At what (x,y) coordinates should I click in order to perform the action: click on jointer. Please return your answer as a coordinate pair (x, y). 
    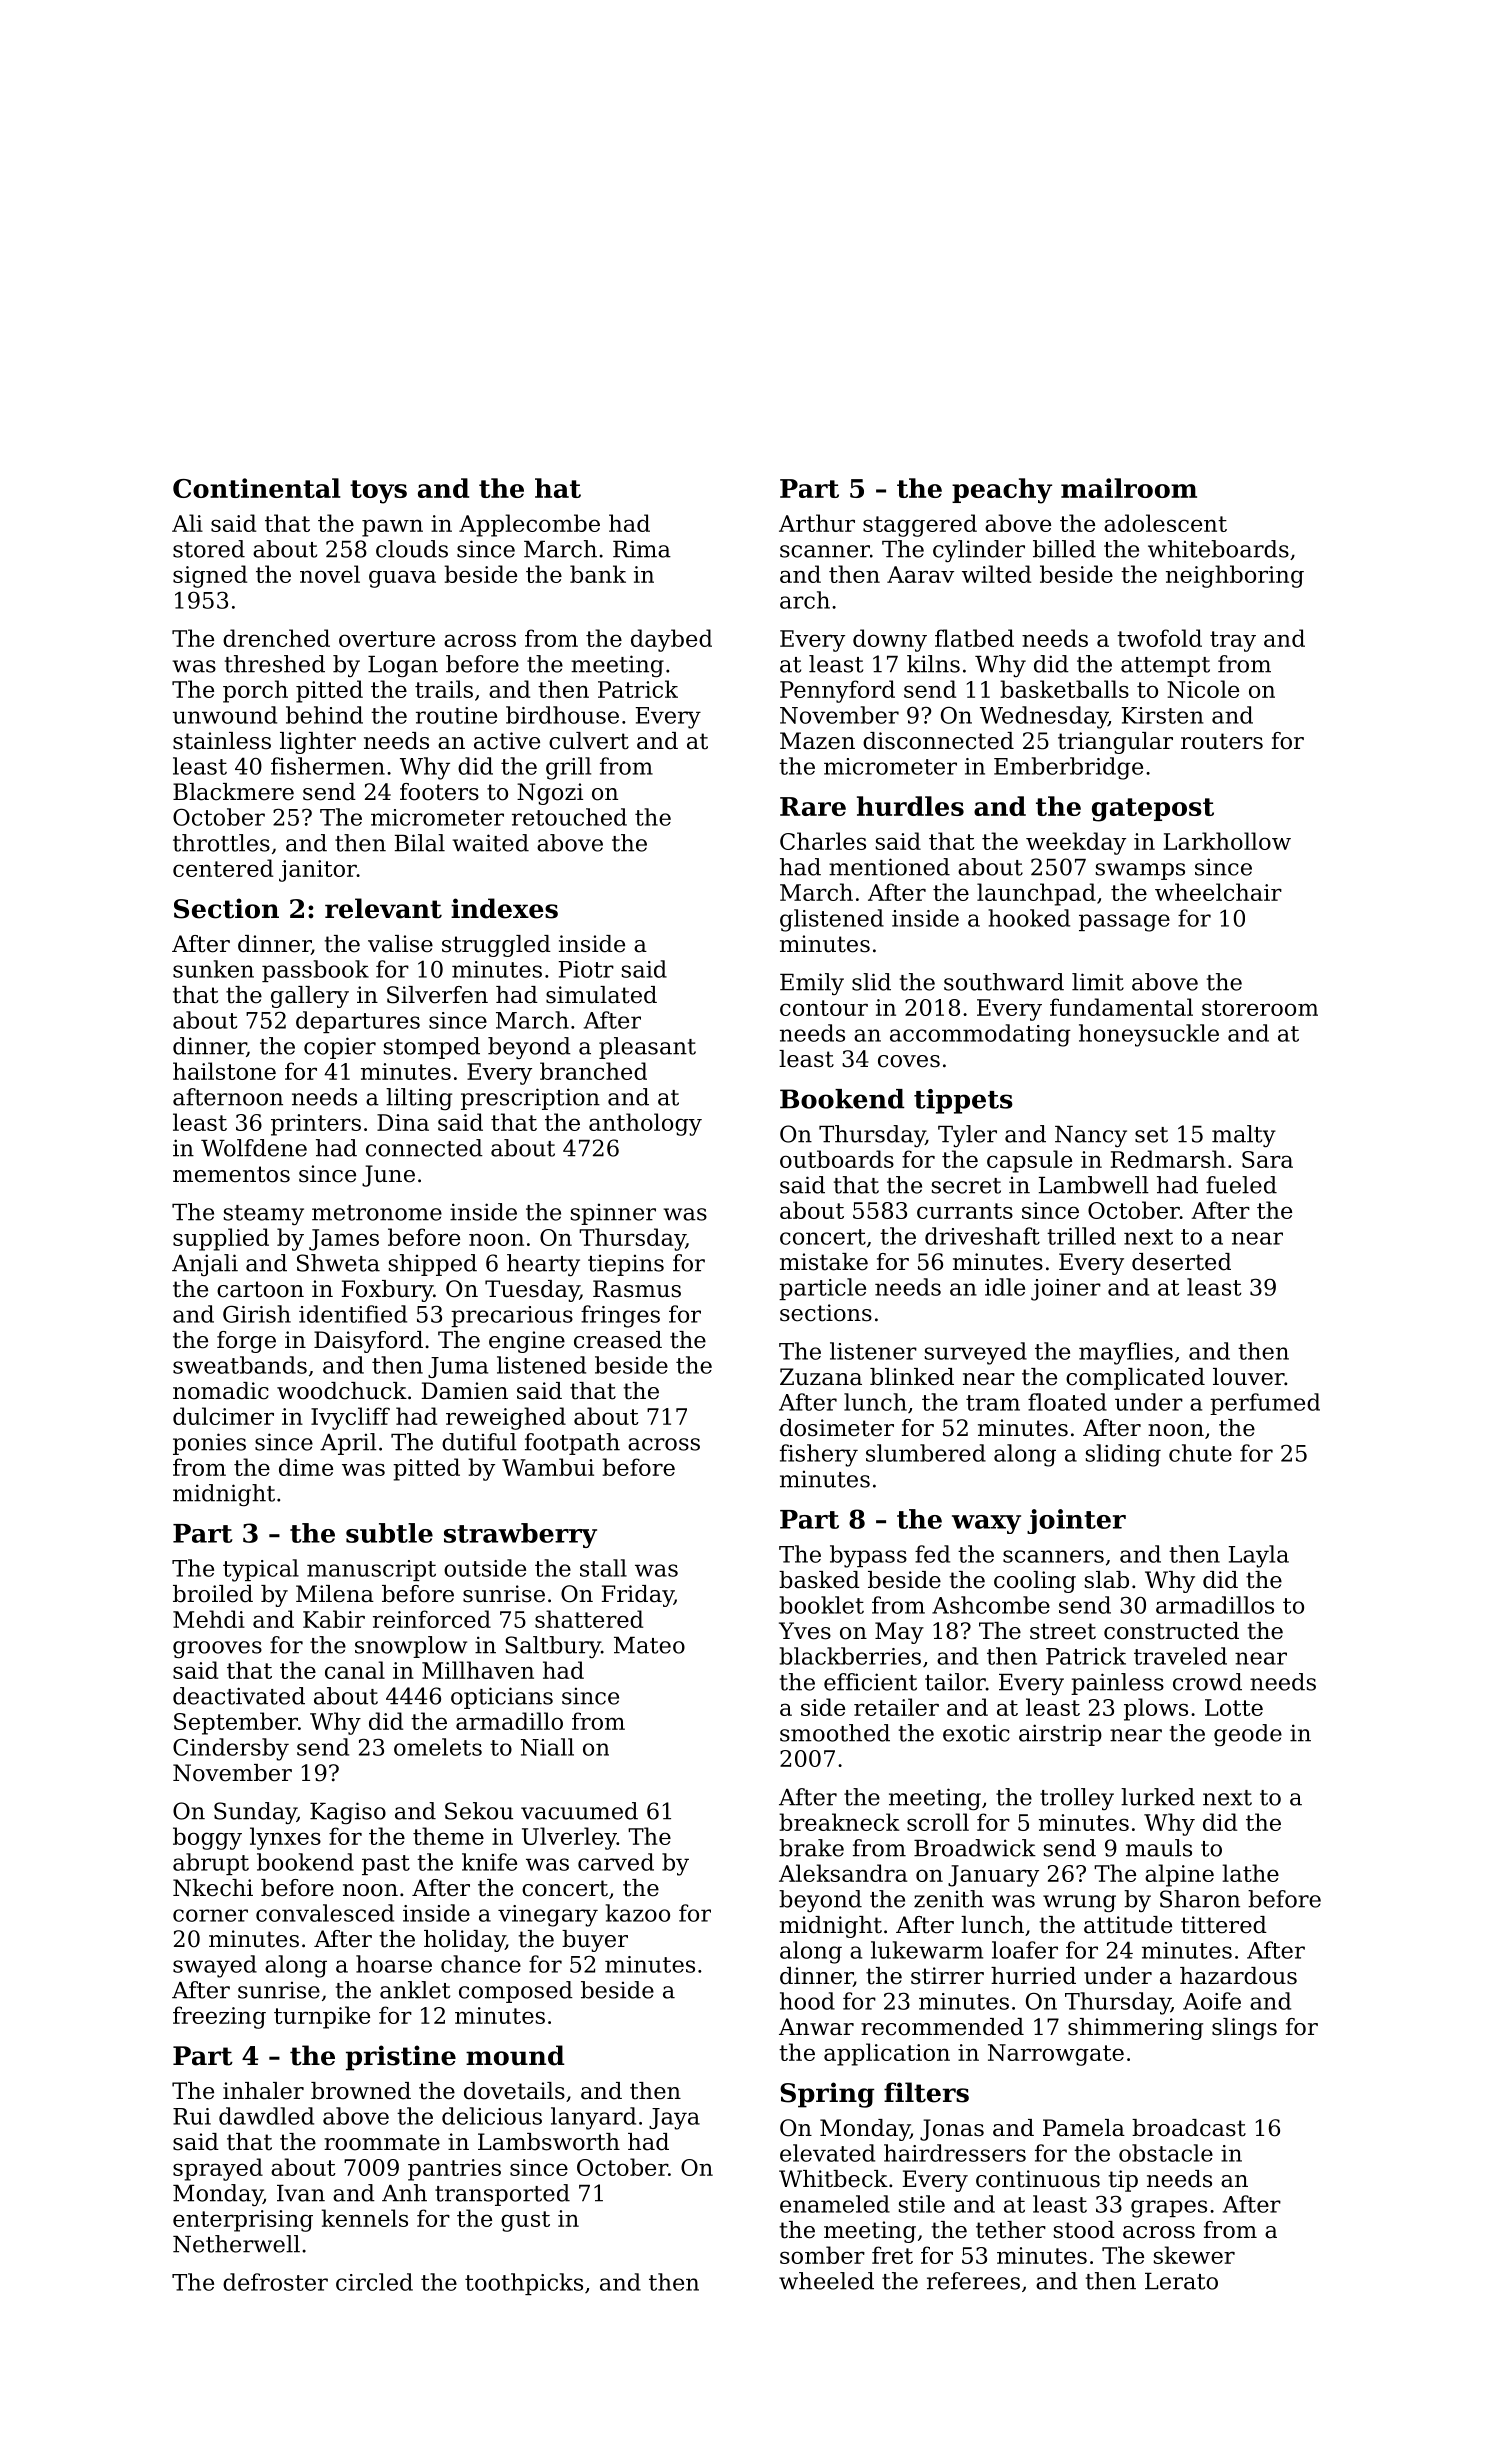
    Looking at the image, I should click on (1076, 1521).
